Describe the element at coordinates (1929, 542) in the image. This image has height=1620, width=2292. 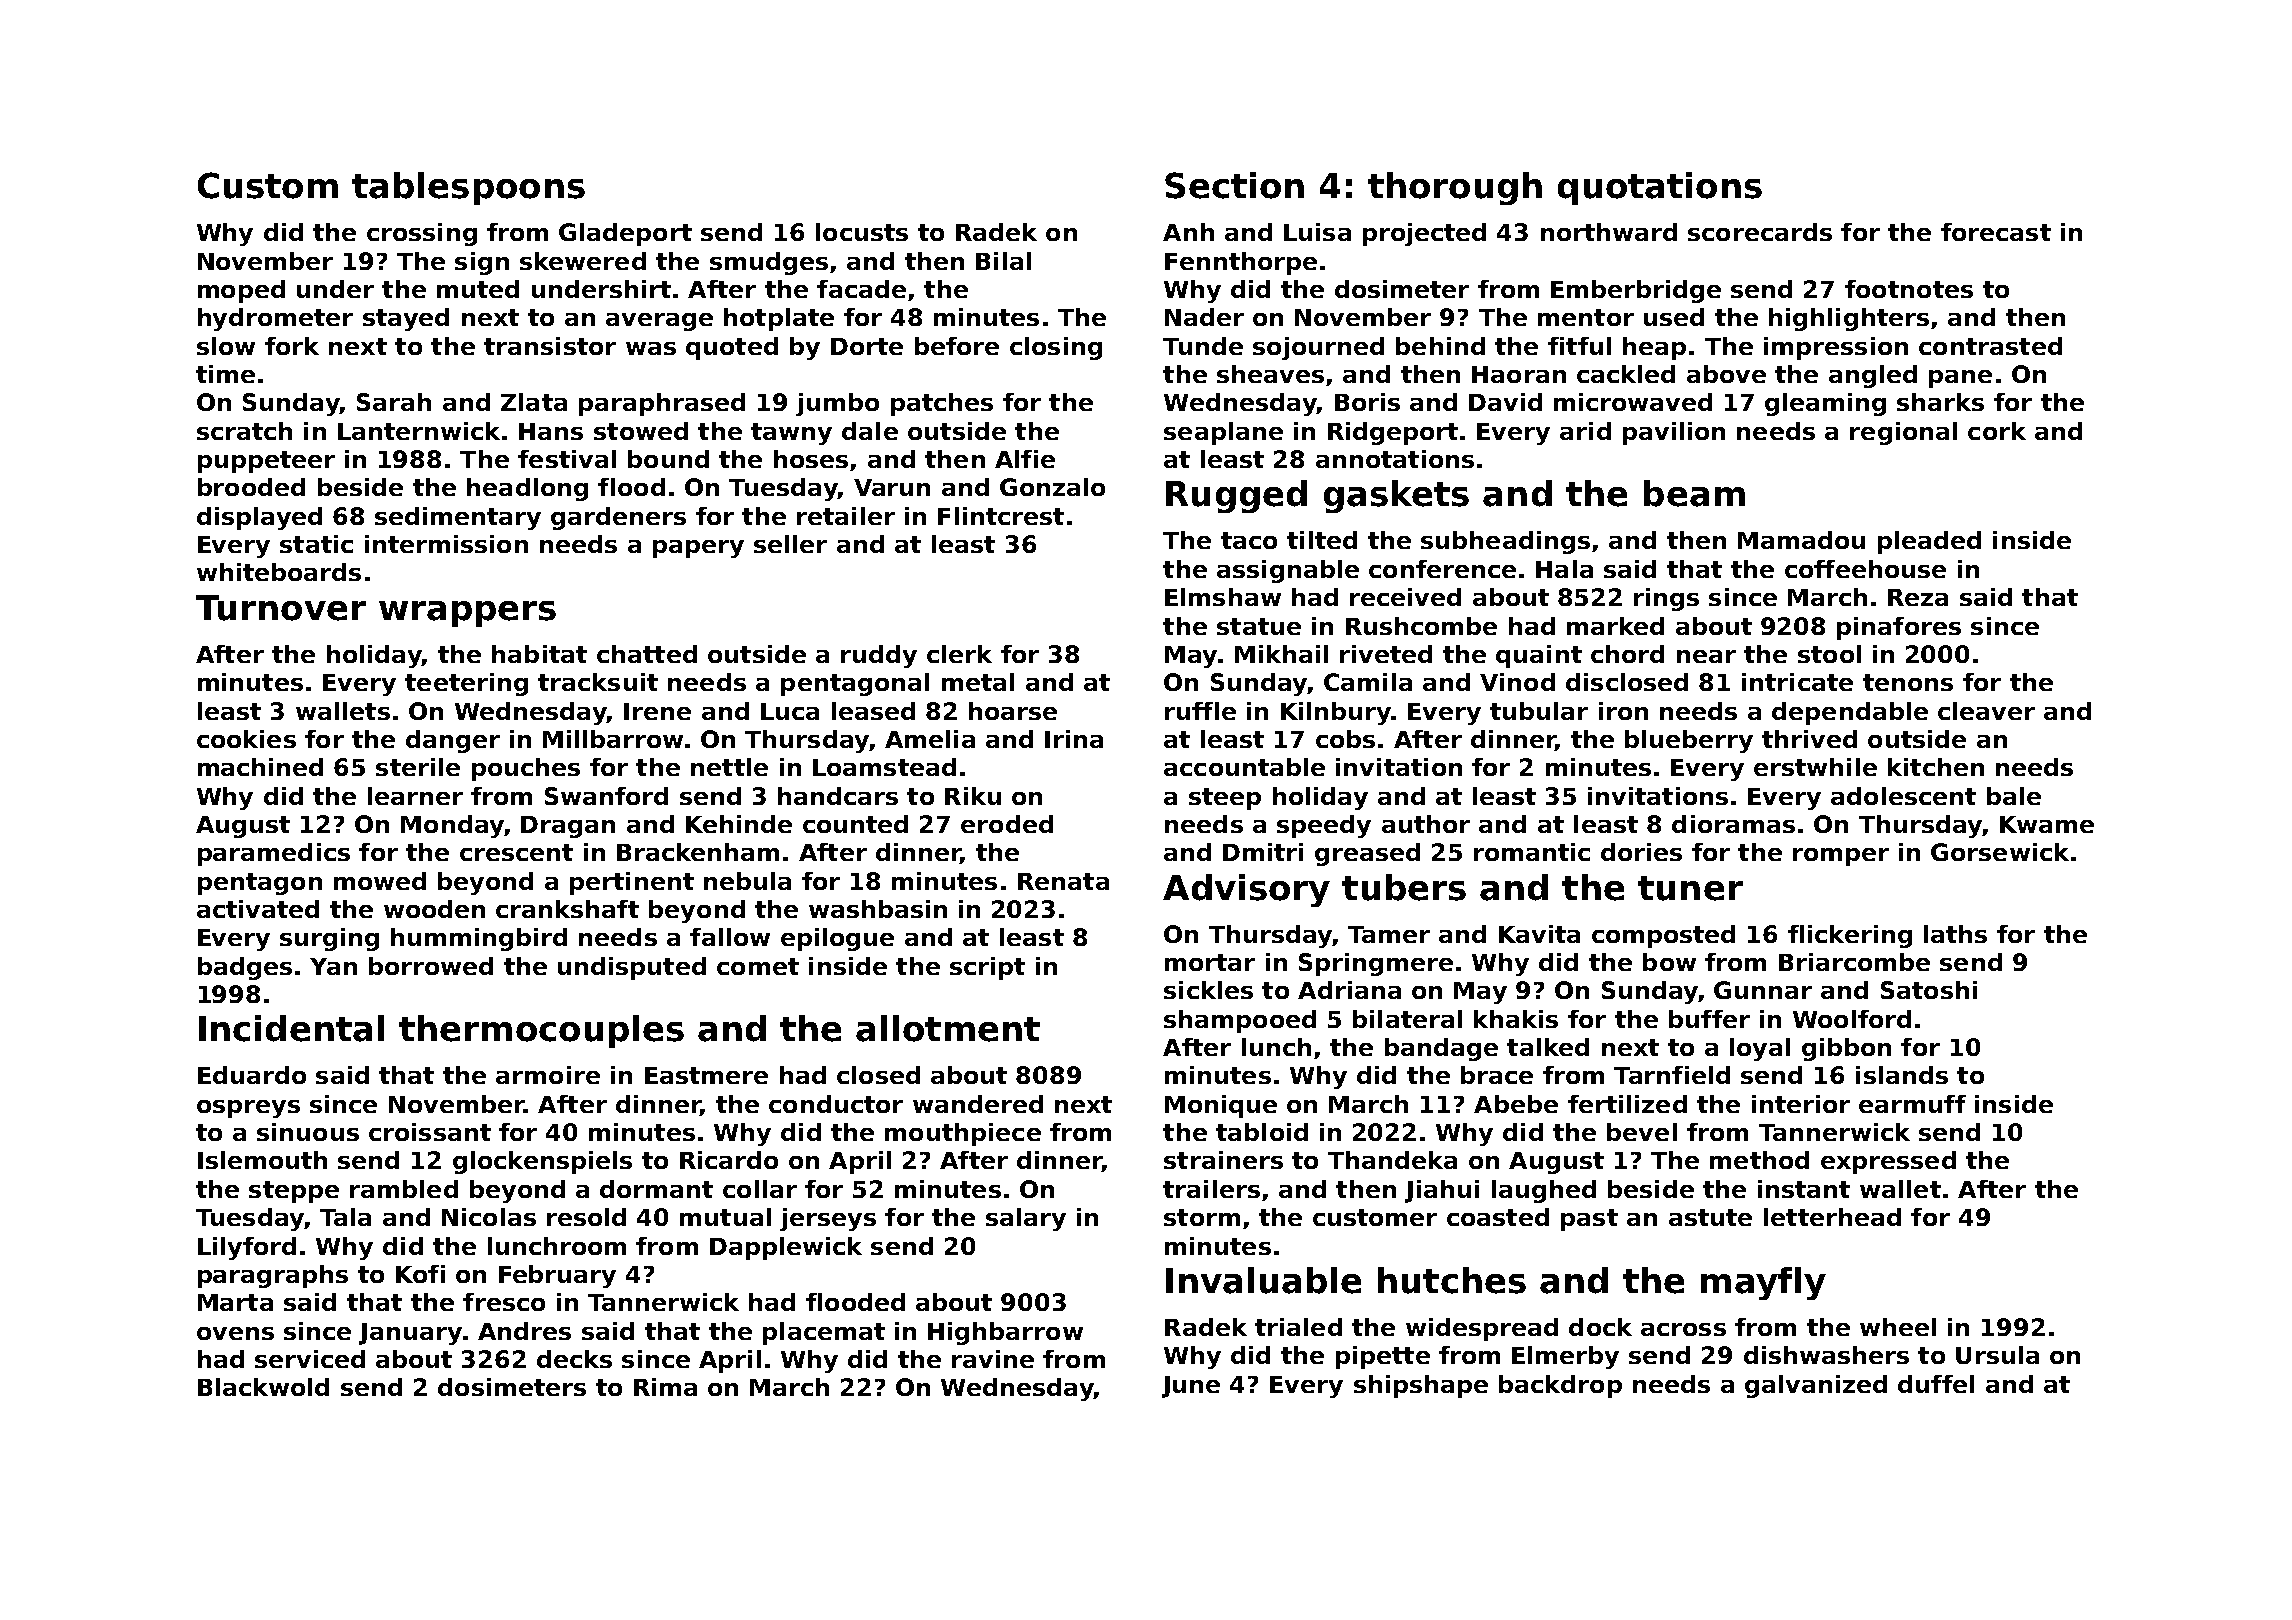
I see `pleaded` at that location.
